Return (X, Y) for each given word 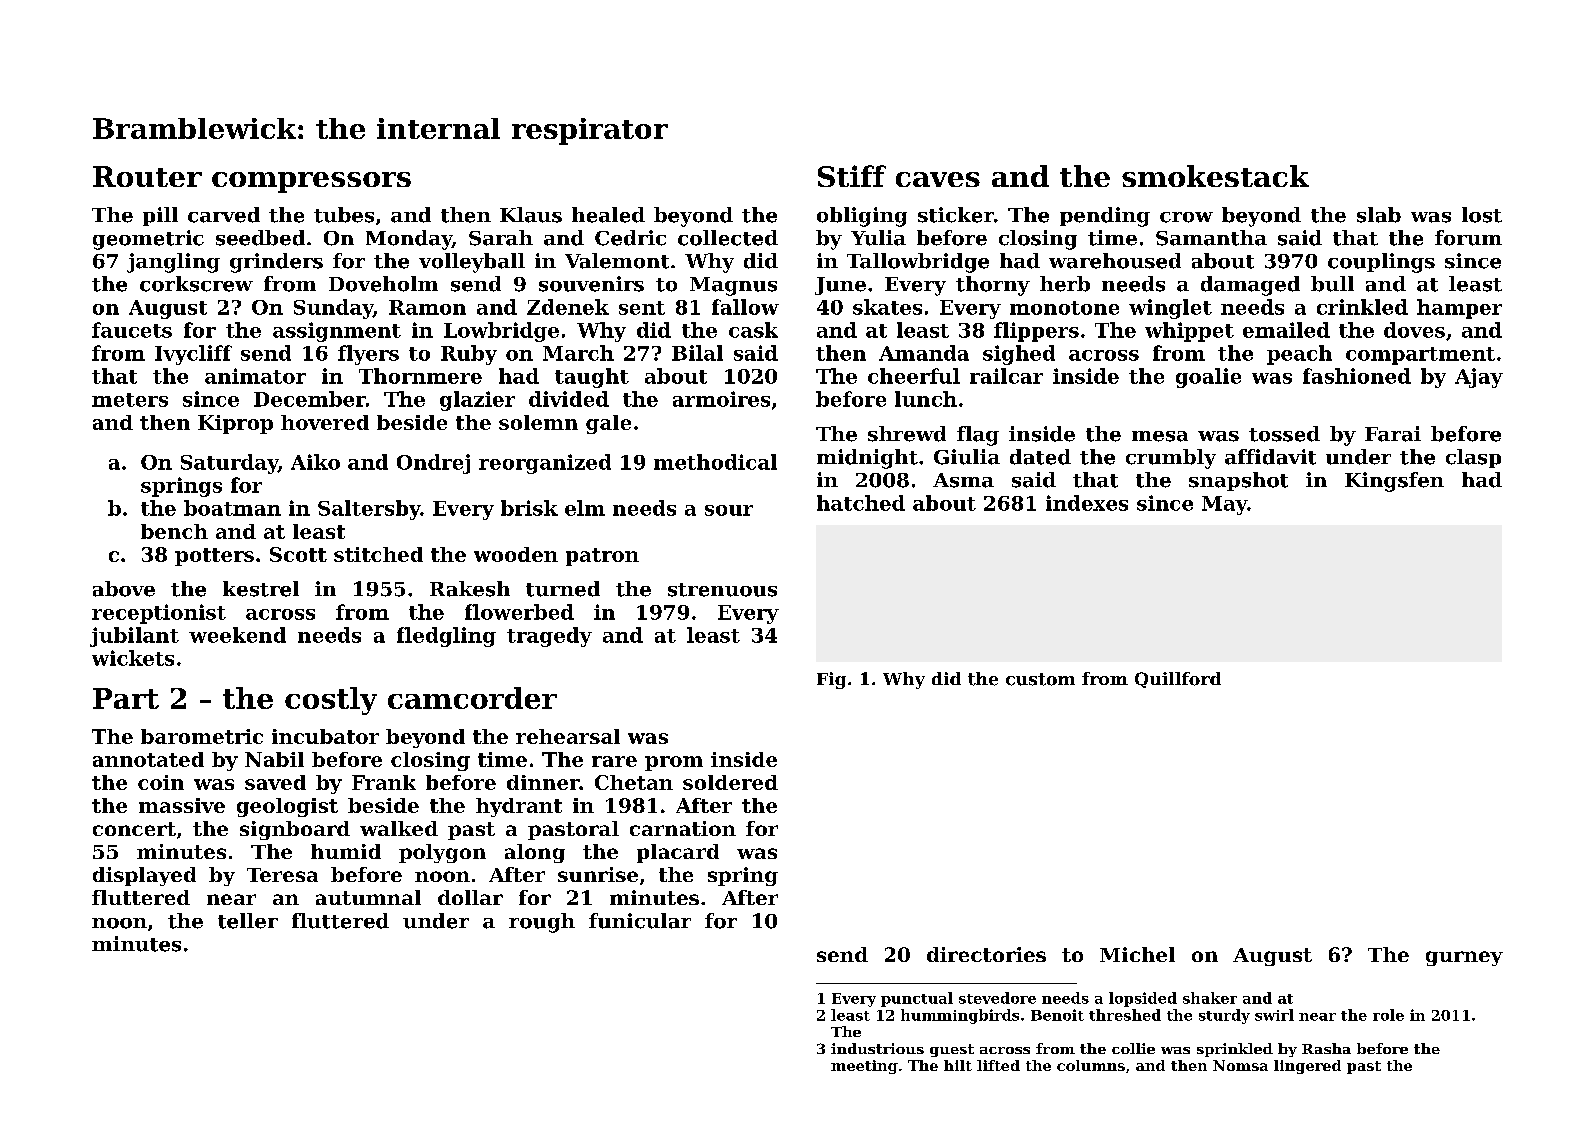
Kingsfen (1394, 482)
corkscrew (196, 284)
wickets (133, 658)
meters (130, 400)
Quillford (1178, 680)
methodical (715, 462)
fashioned (1357, 376)
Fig (831, 680)
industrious (877, 1048)
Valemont (617, 261)
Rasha (1326, 1048)
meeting (864, 1067)
